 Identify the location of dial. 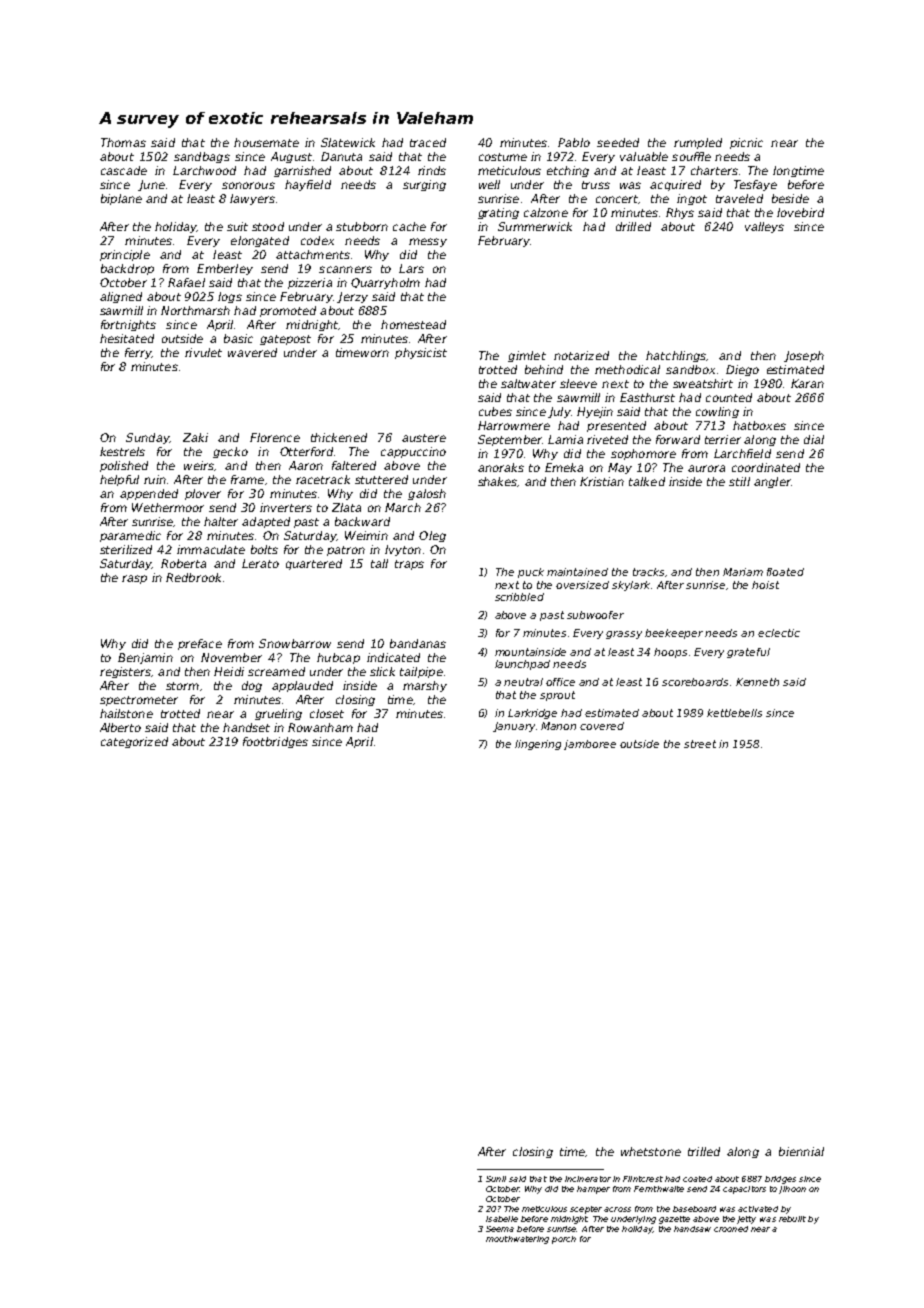
(814, 439).
